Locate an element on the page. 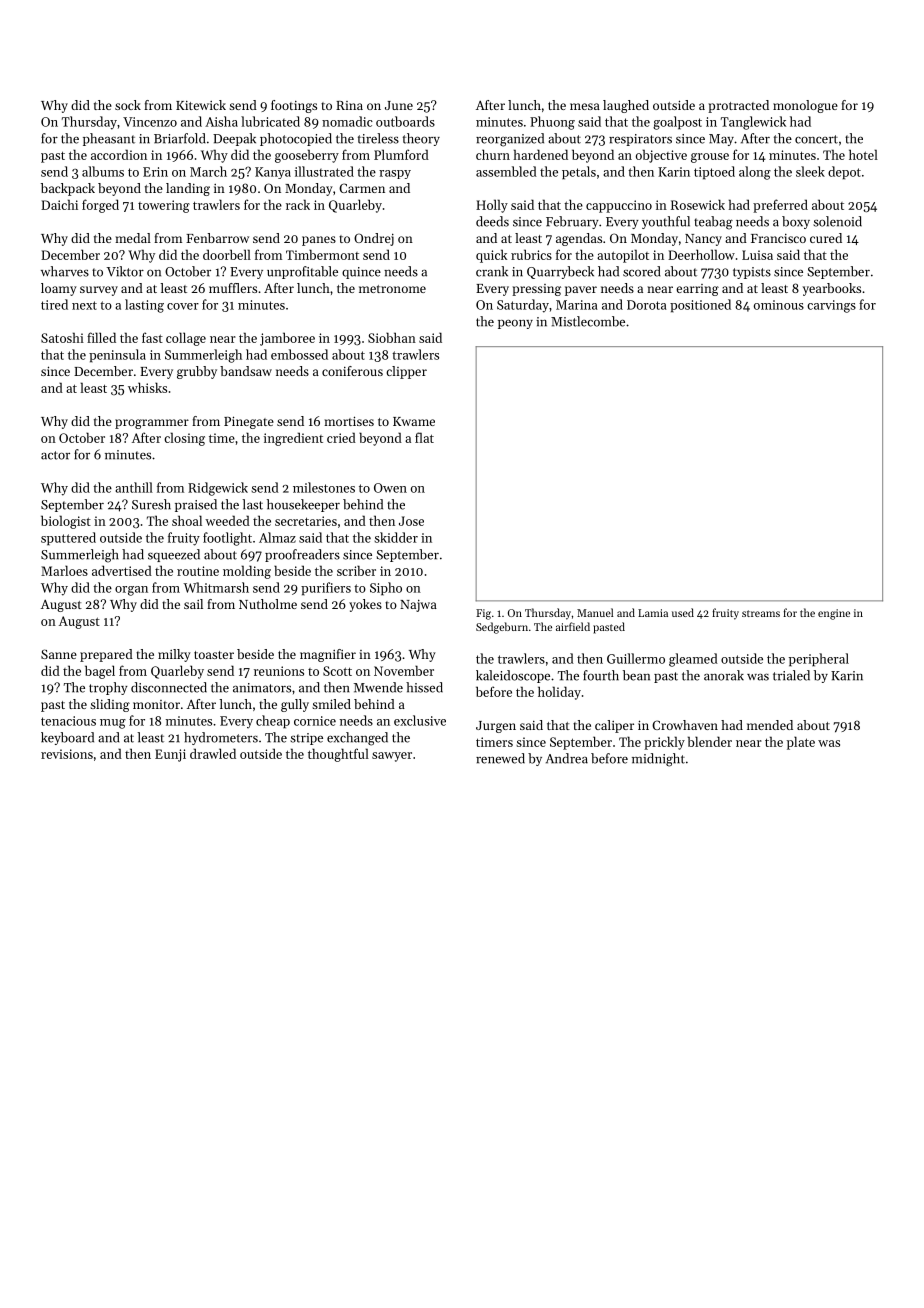 The width and height of the image is (924, 1308). shoal is located at coordinates (187, 520).
